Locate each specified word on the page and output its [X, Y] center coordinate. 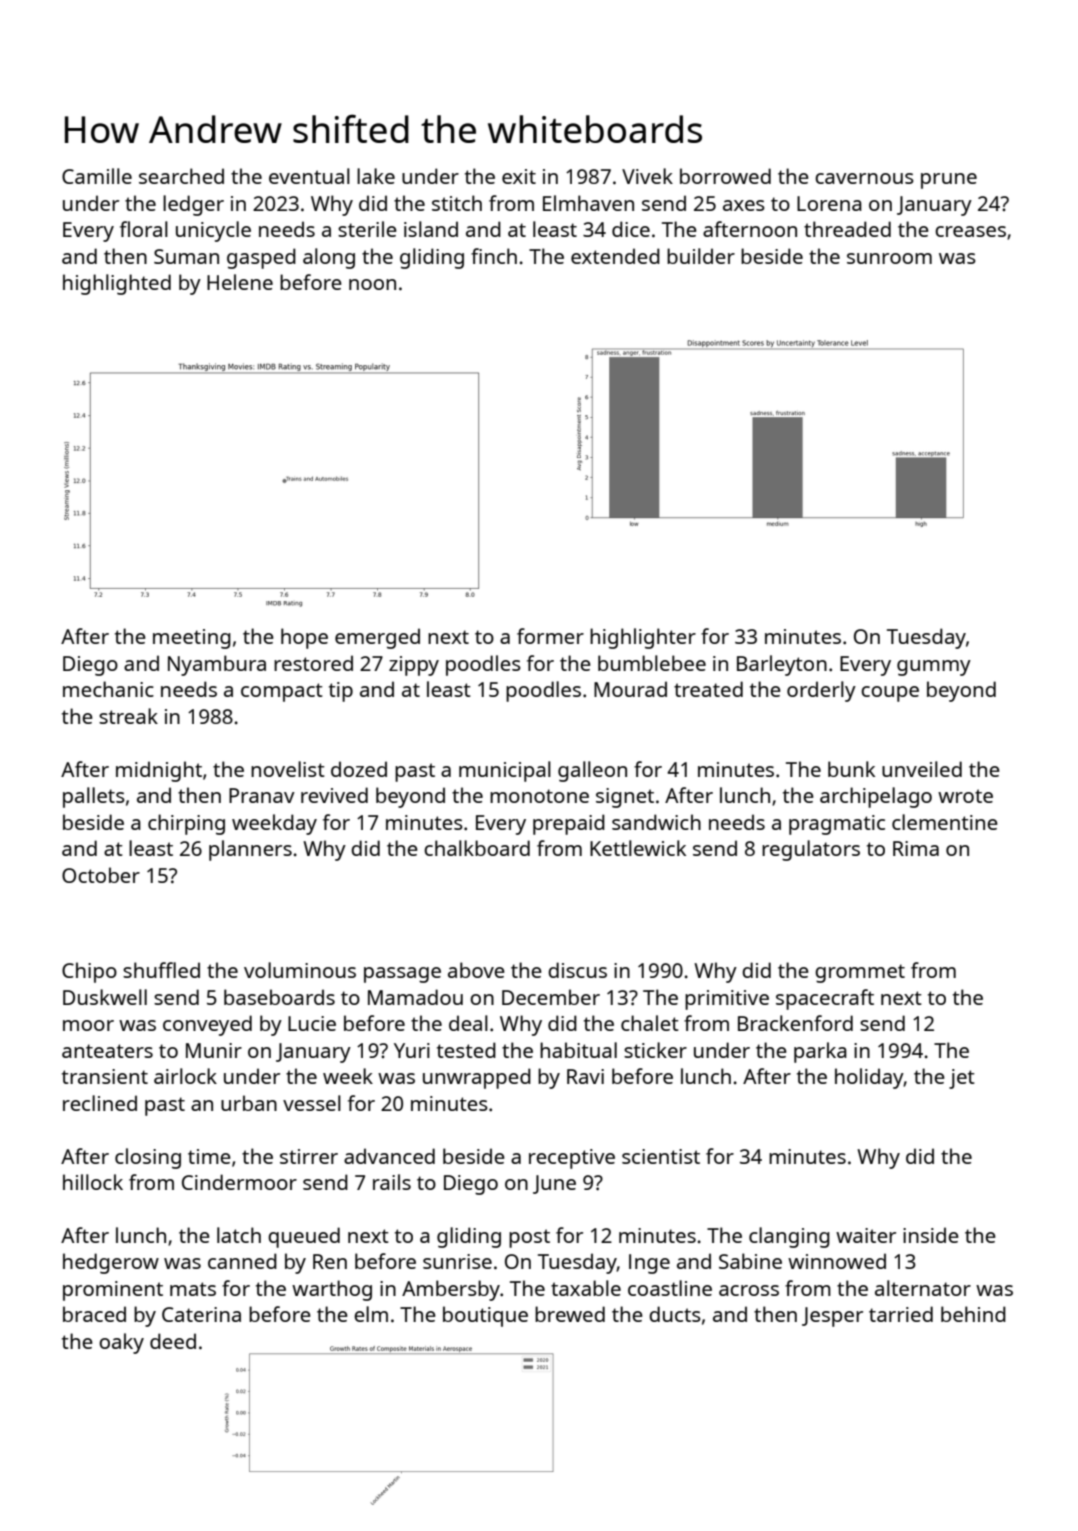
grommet [860, 973]
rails [392, 1182]
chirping [186, 824]
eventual [309, 176]
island [431, 229]
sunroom [889, 258]
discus [577, 970]
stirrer [309, 1156]
